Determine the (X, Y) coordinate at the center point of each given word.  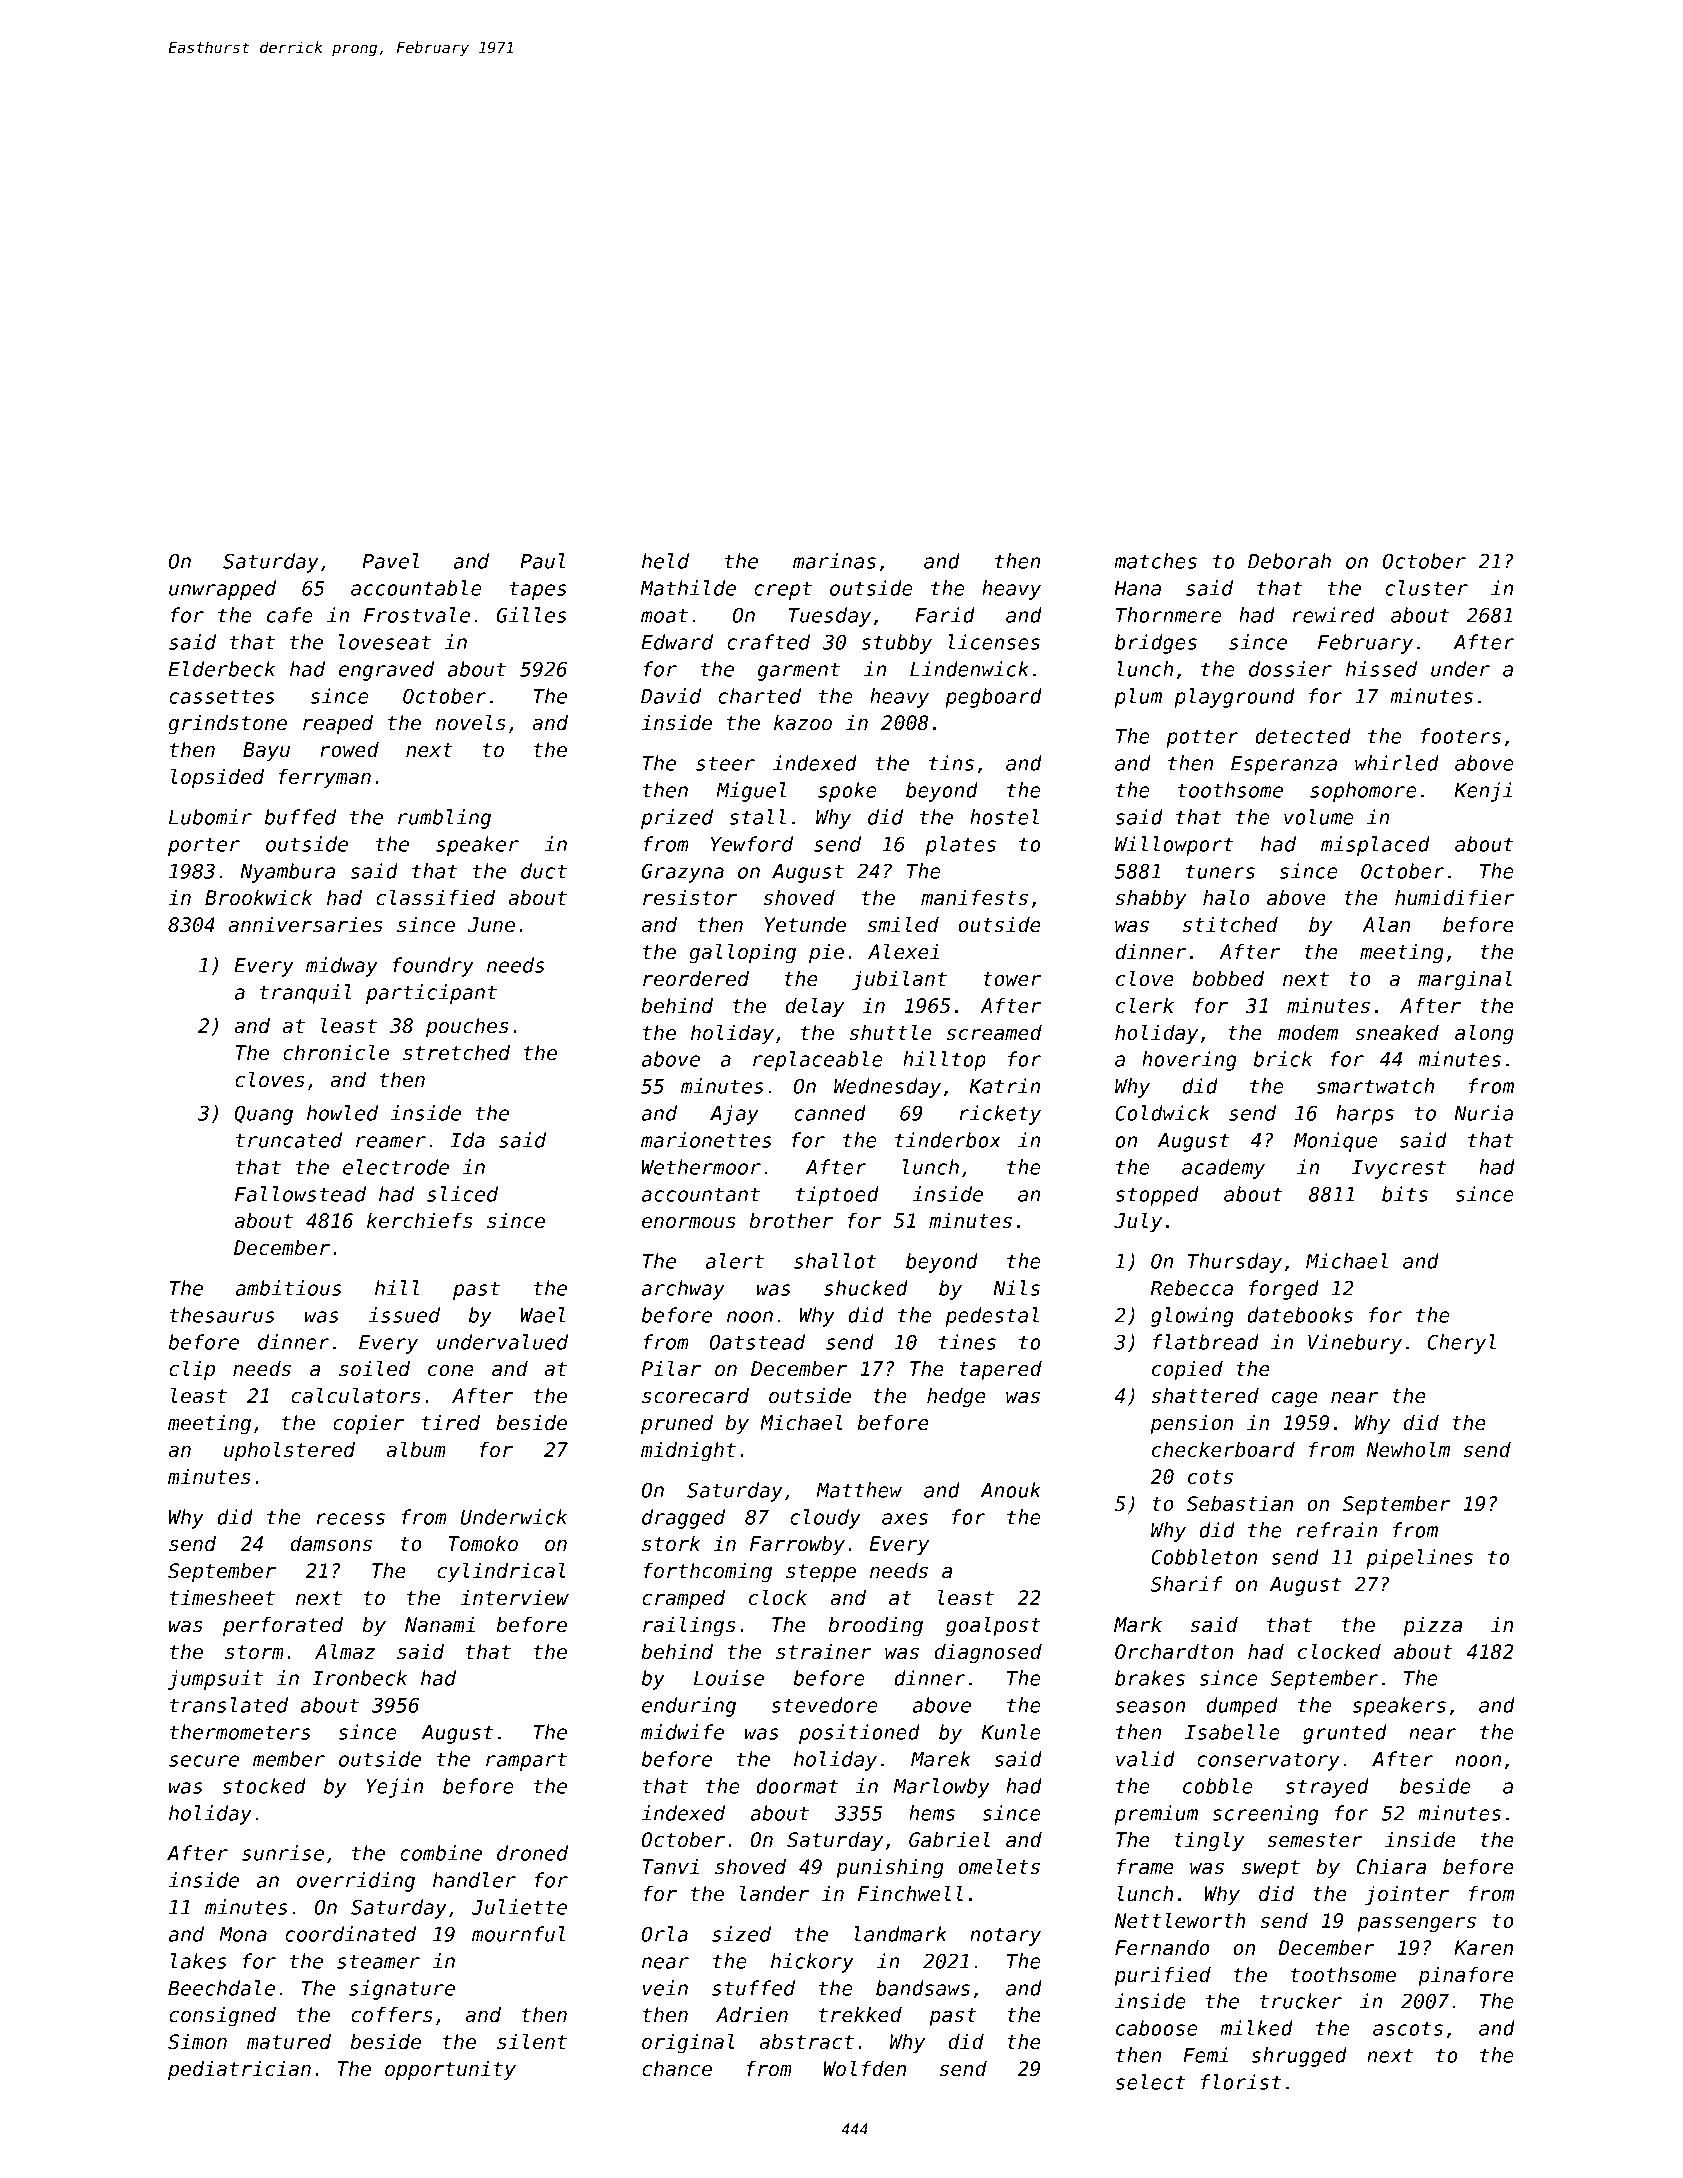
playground (1234, 698)
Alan (1386, 924)
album (416, 1449)
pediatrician (239, 2070)
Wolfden (865, 2068)
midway (342, 967)
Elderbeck (221, 669)
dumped (1242, 1707)
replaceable (818, 1061)
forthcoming (708, 1573)
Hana (1137, 588)
